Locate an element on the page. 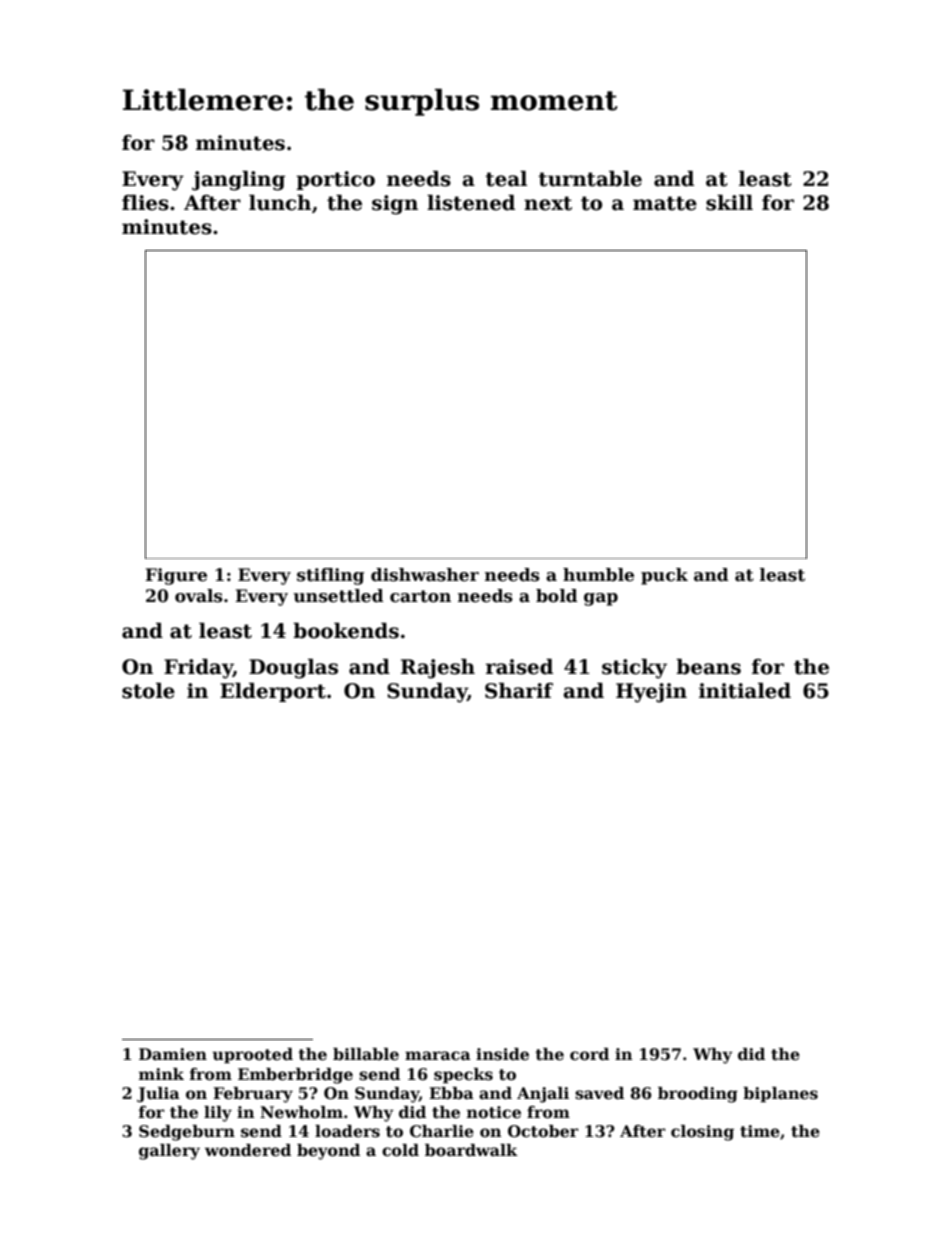 This image has height=1233, width=952. teal is located at coordinates (506, 179).
